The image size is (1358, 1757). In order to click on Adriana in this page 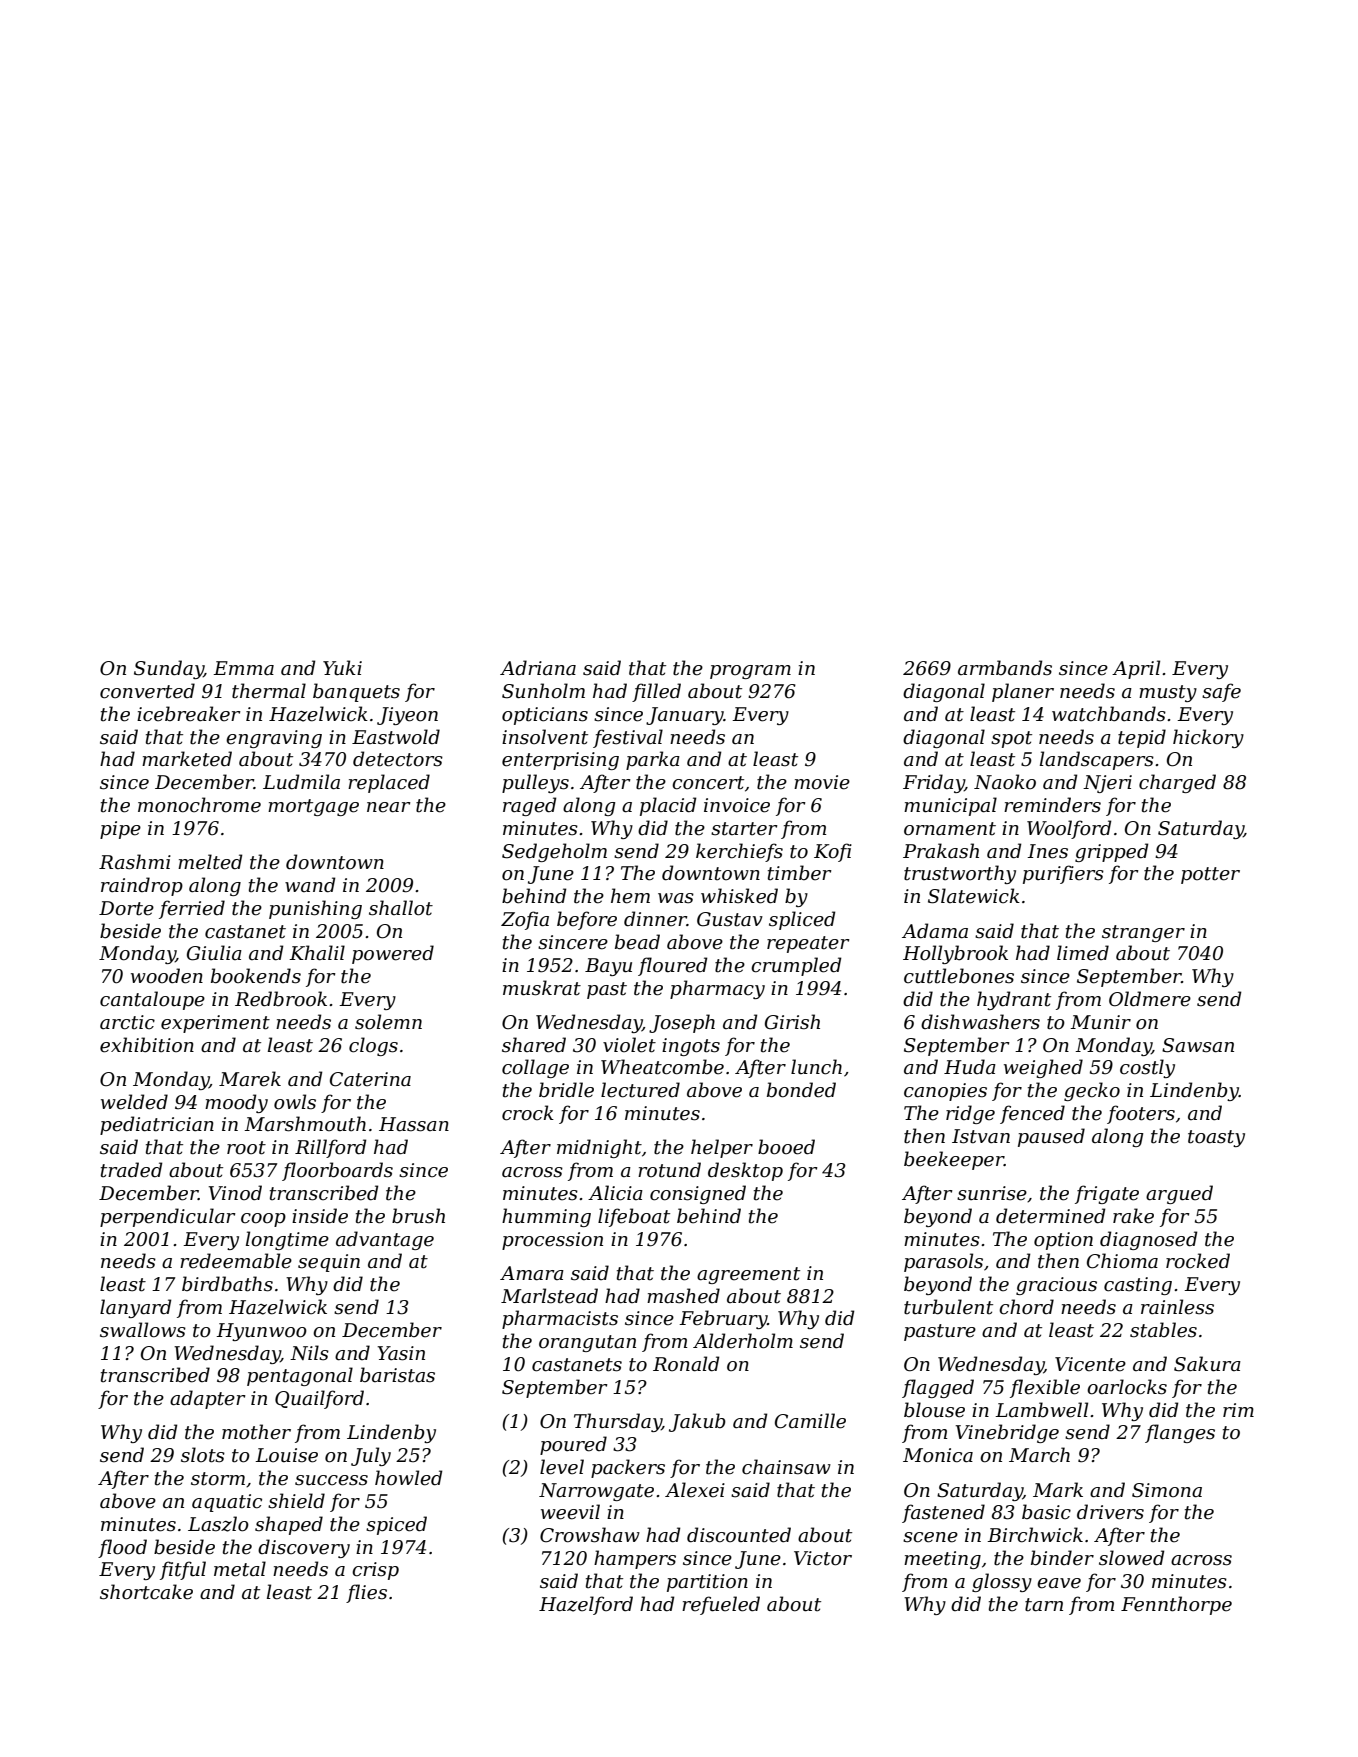, I will do `click(538, 668)`.
